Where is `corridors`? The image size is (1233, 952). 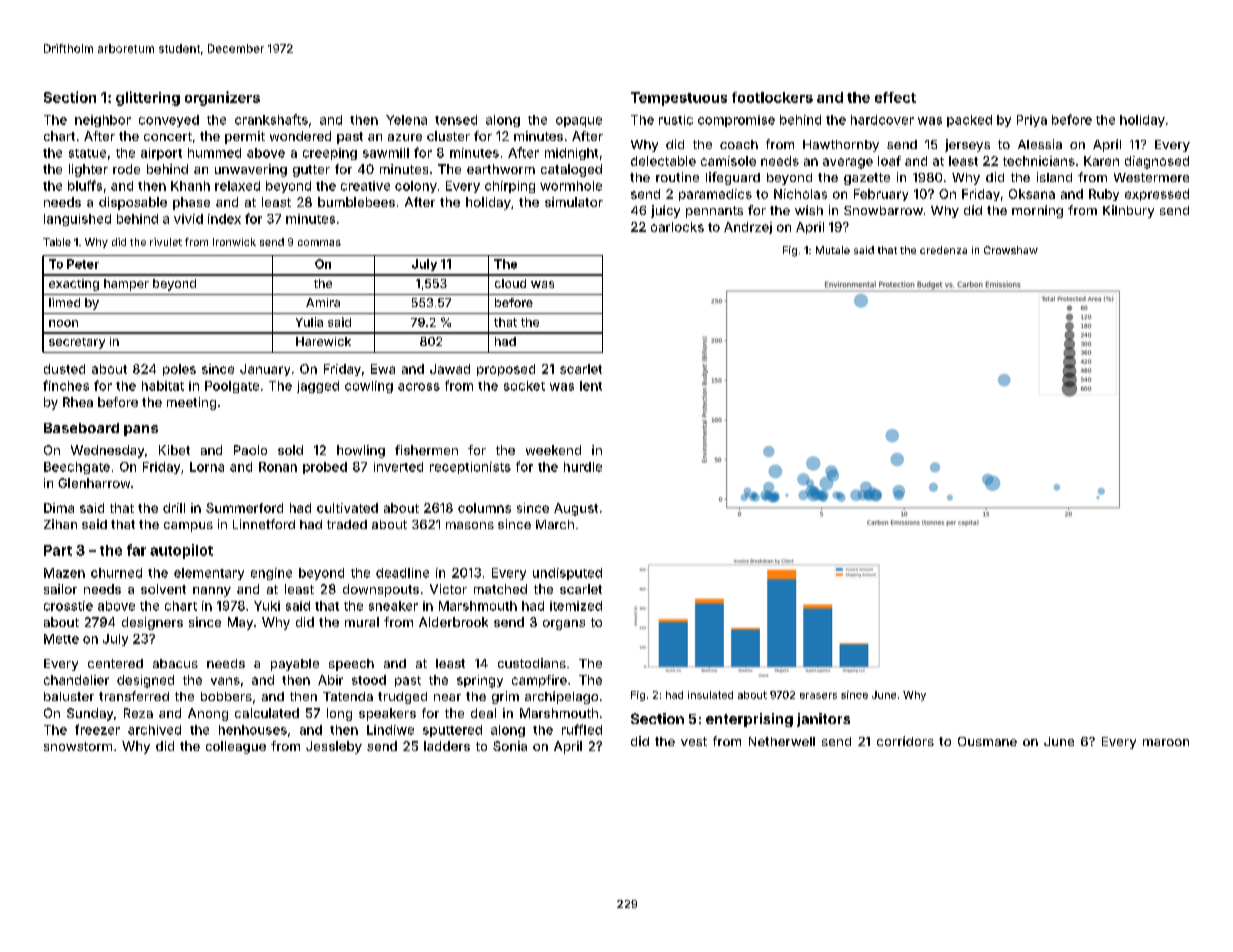
corridors is located at coordinates (905, 741).
